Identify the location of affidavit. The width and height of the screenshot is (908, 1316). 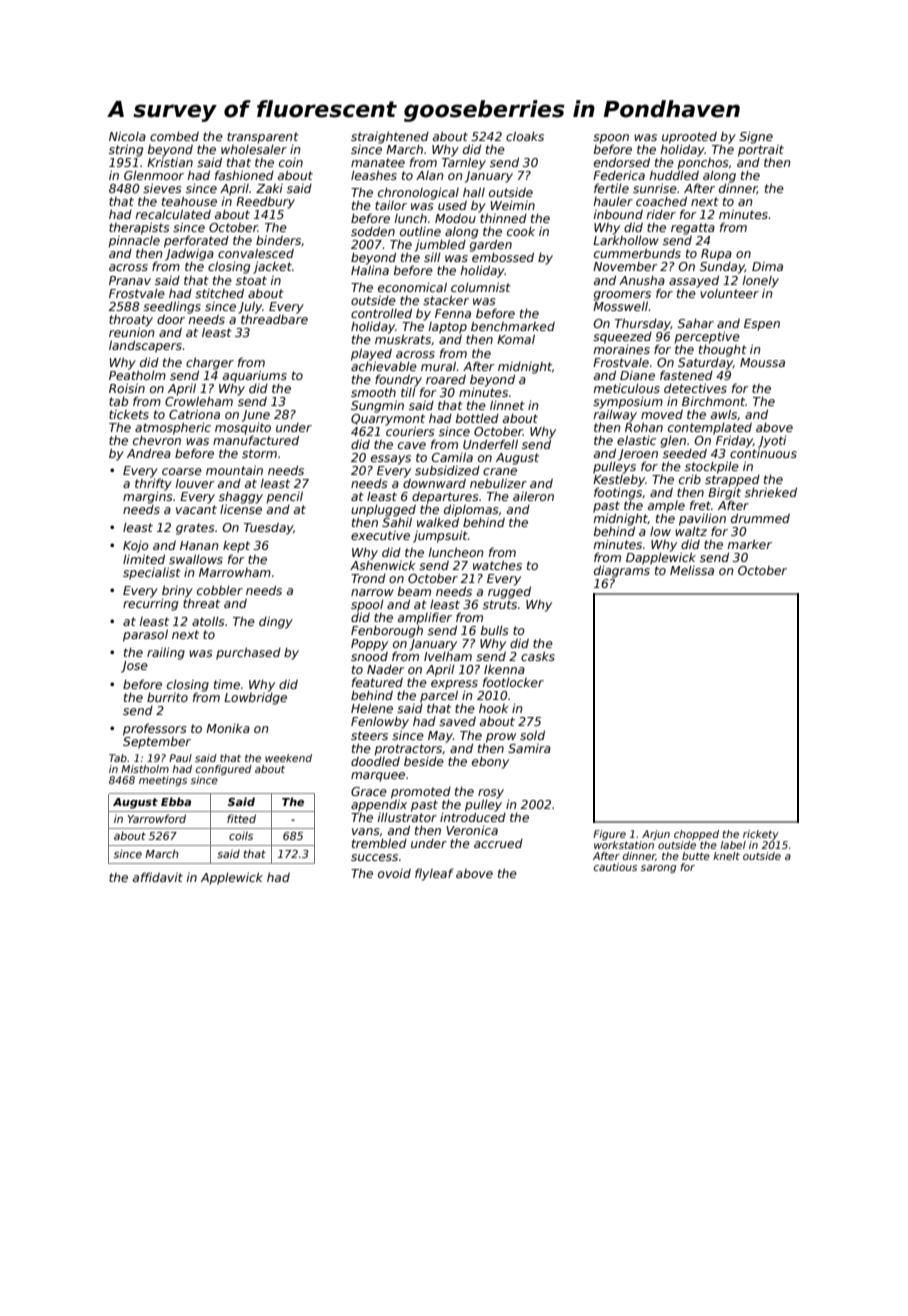
(158, 877).
